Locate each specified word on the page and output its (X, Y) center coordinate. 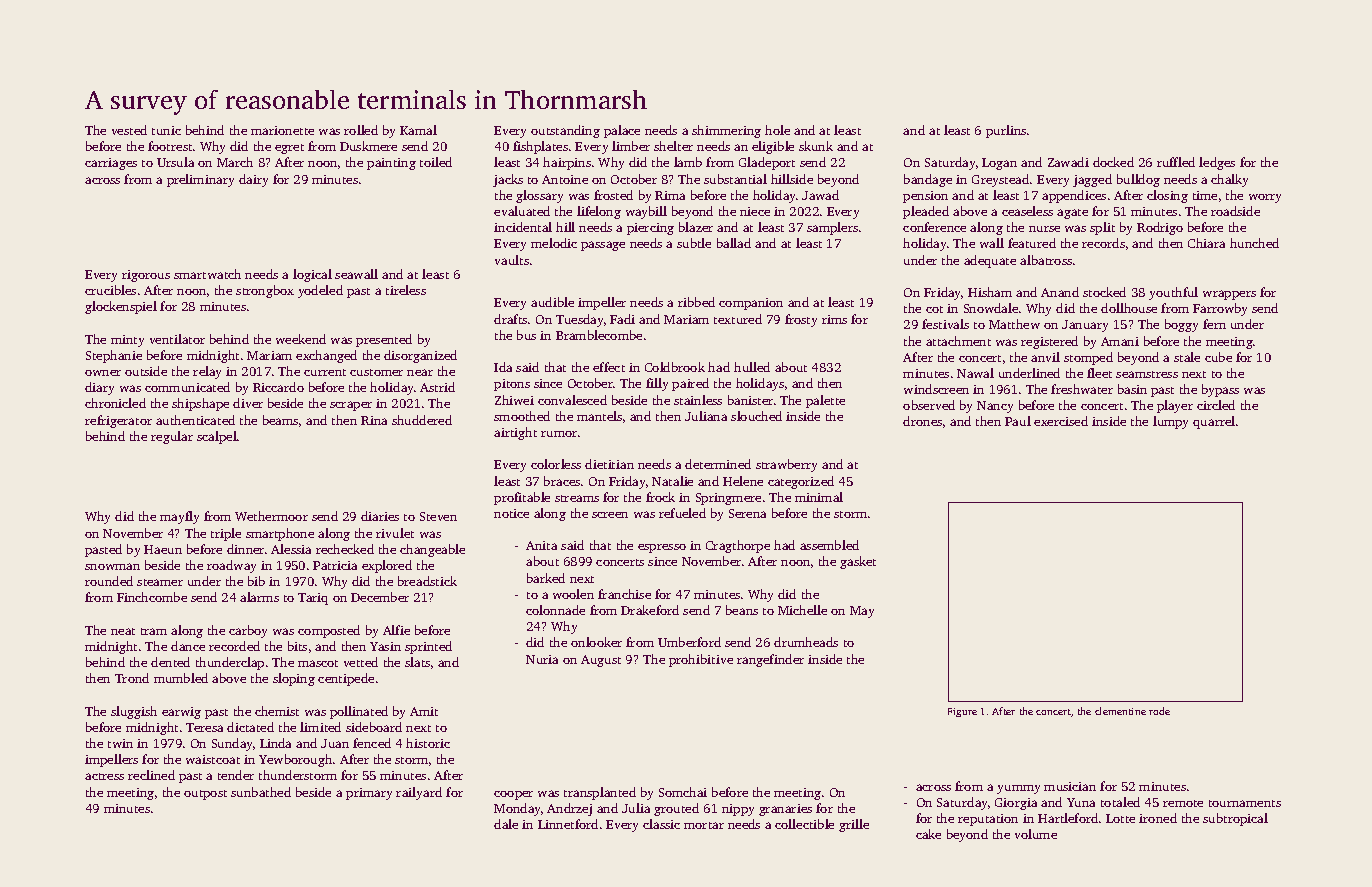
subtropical (1235, 819)
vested (129, 130)
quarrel (1214, 422)
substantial (735, 179)
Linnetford (568, 824)
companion (751, 304)
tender (236, 775)
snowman (112, 566)
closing (1167, 196)
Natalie (672, 481)
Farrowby (1220, 309)
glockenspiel (121, 307)
